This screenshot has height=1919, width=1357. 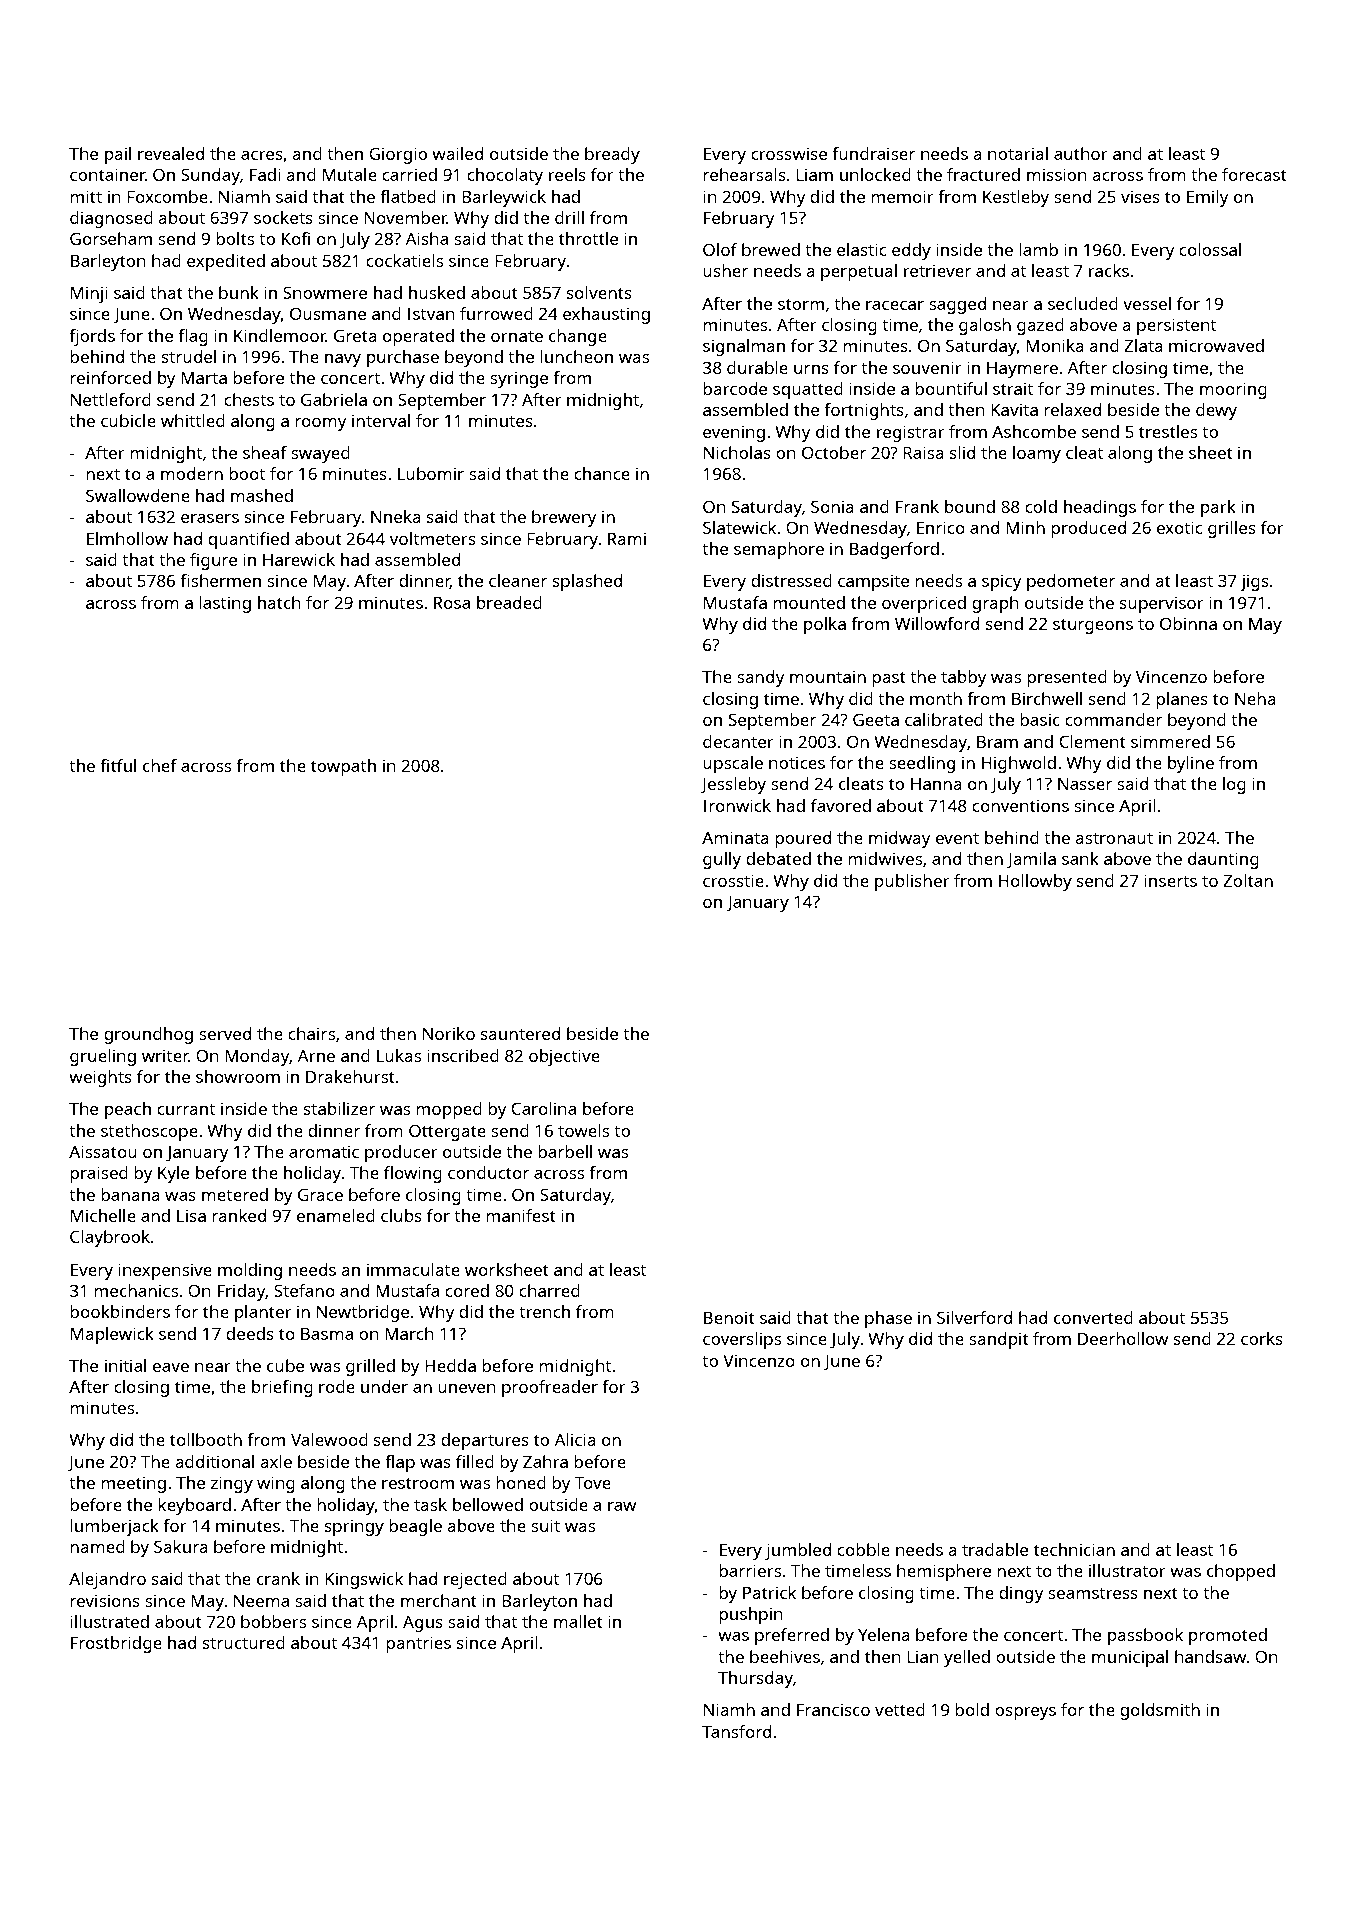 What do you see at coordinates (244, 1642) in the screenshot?
I see `structured` at bounding box center [244, 1642].
